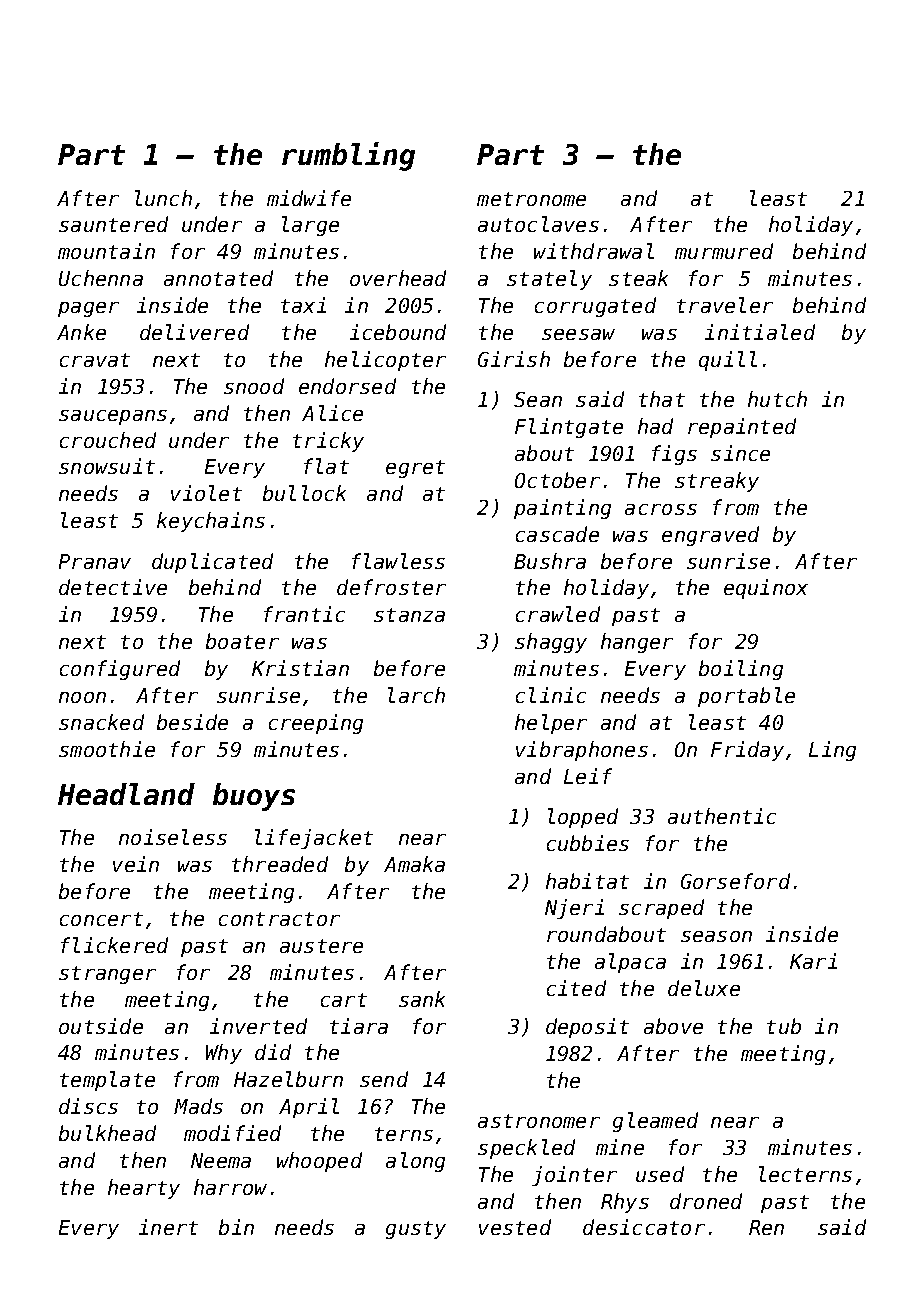  I want to click on metronome, so click(531, 199).
